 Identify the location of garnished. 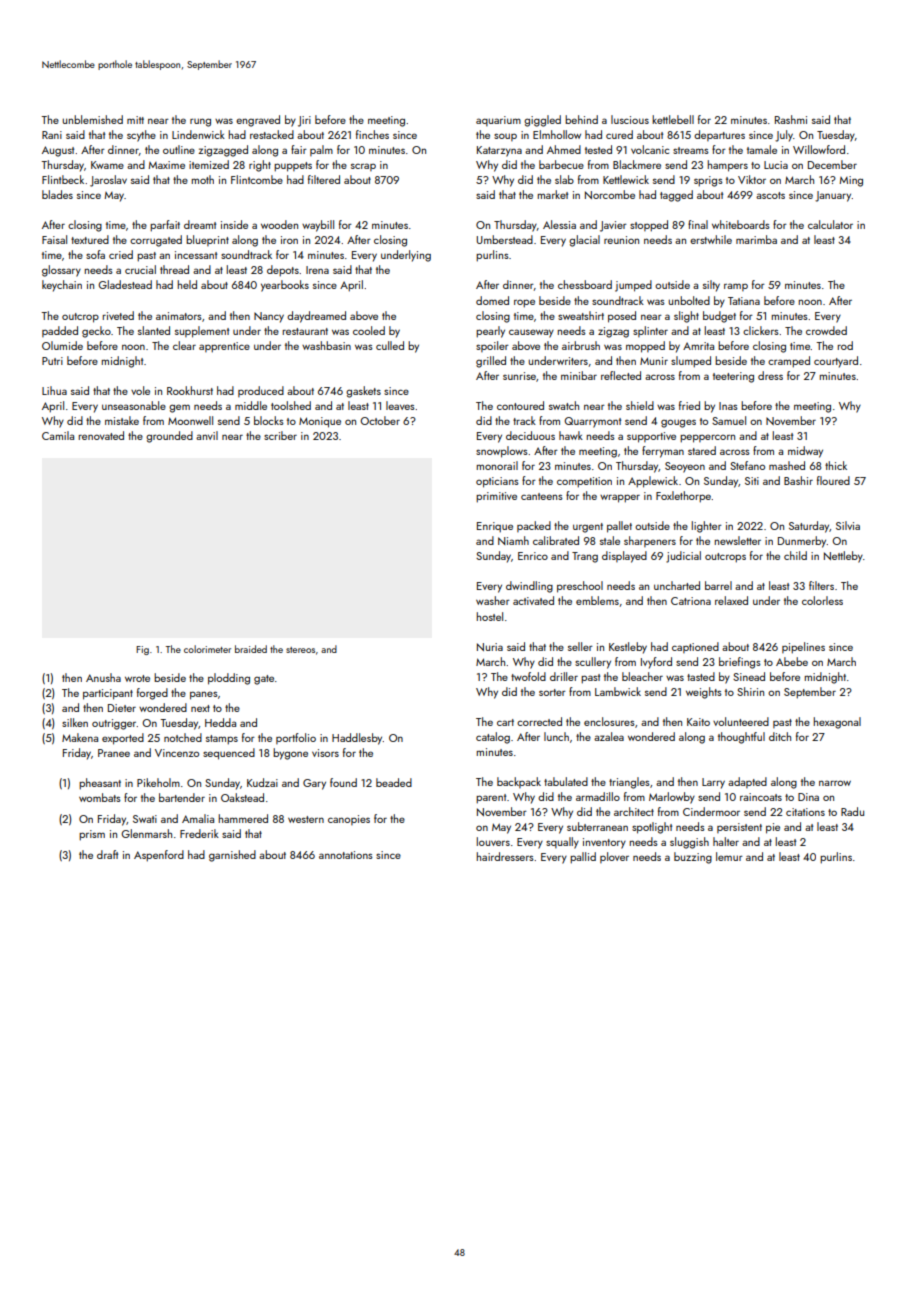
(232, 856).
